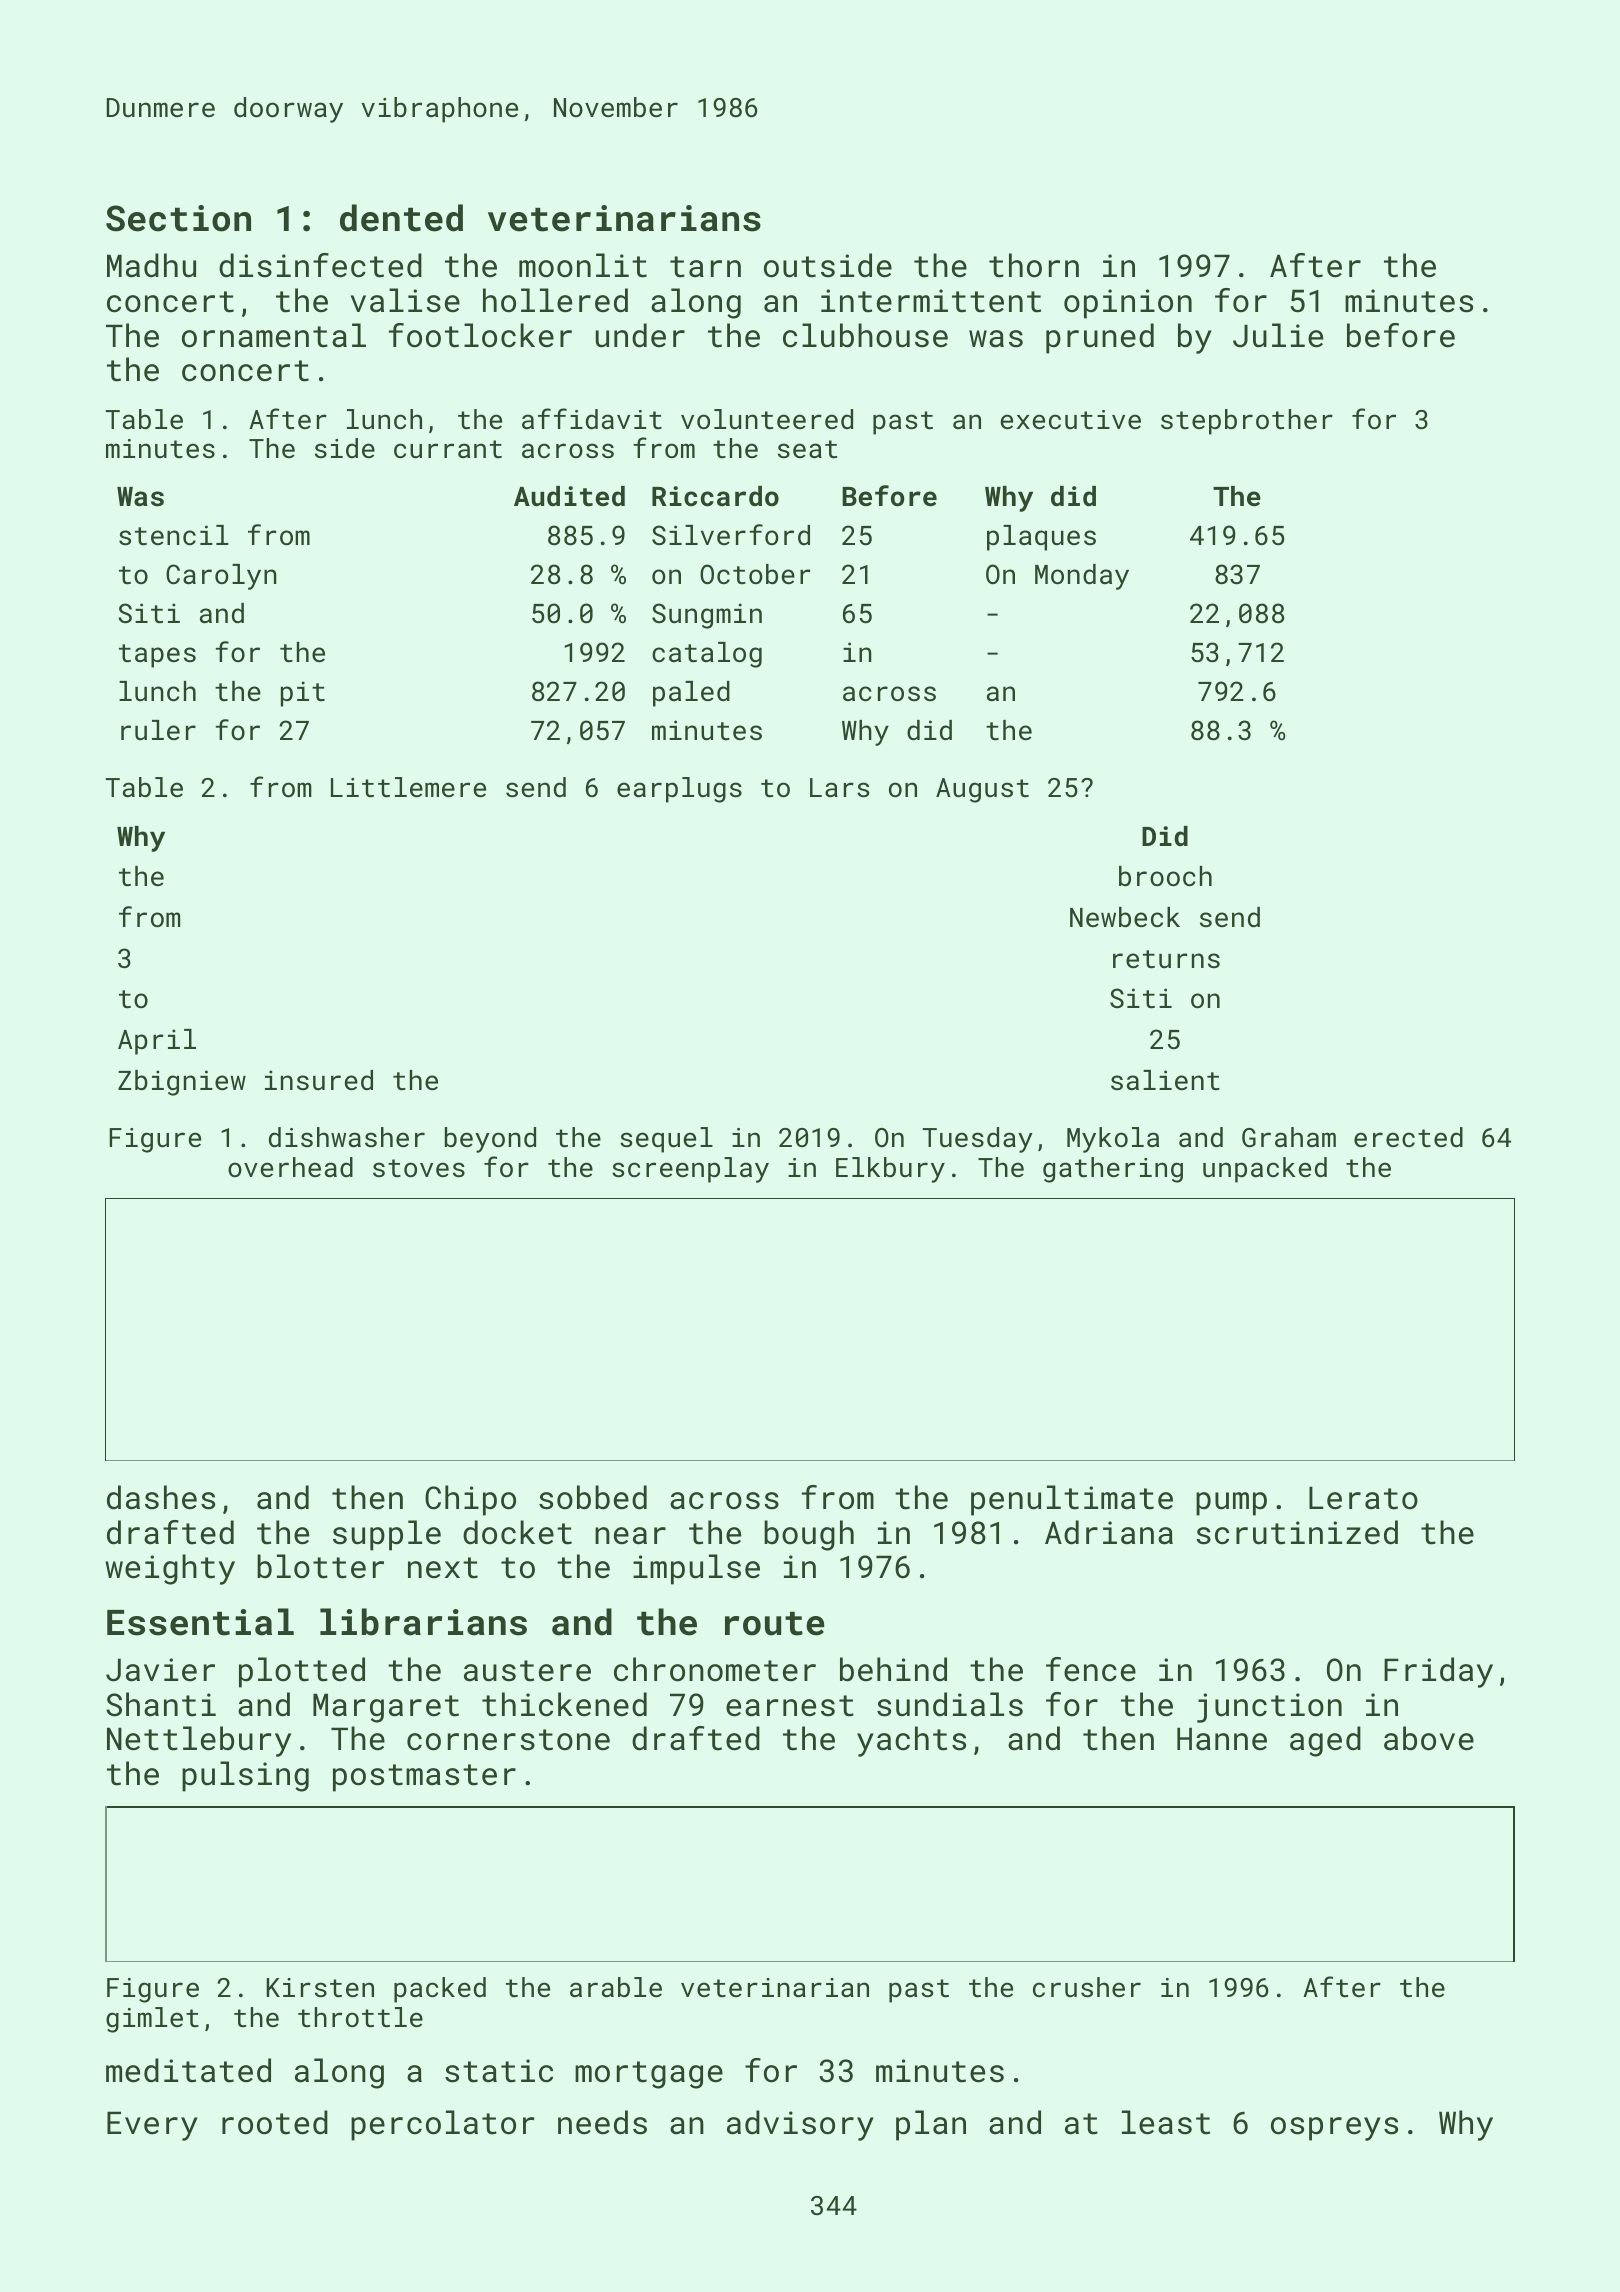 Image resolution: width=1620 pixels, height=2292 pixels. I want to click on dented, so click(401, 218).
